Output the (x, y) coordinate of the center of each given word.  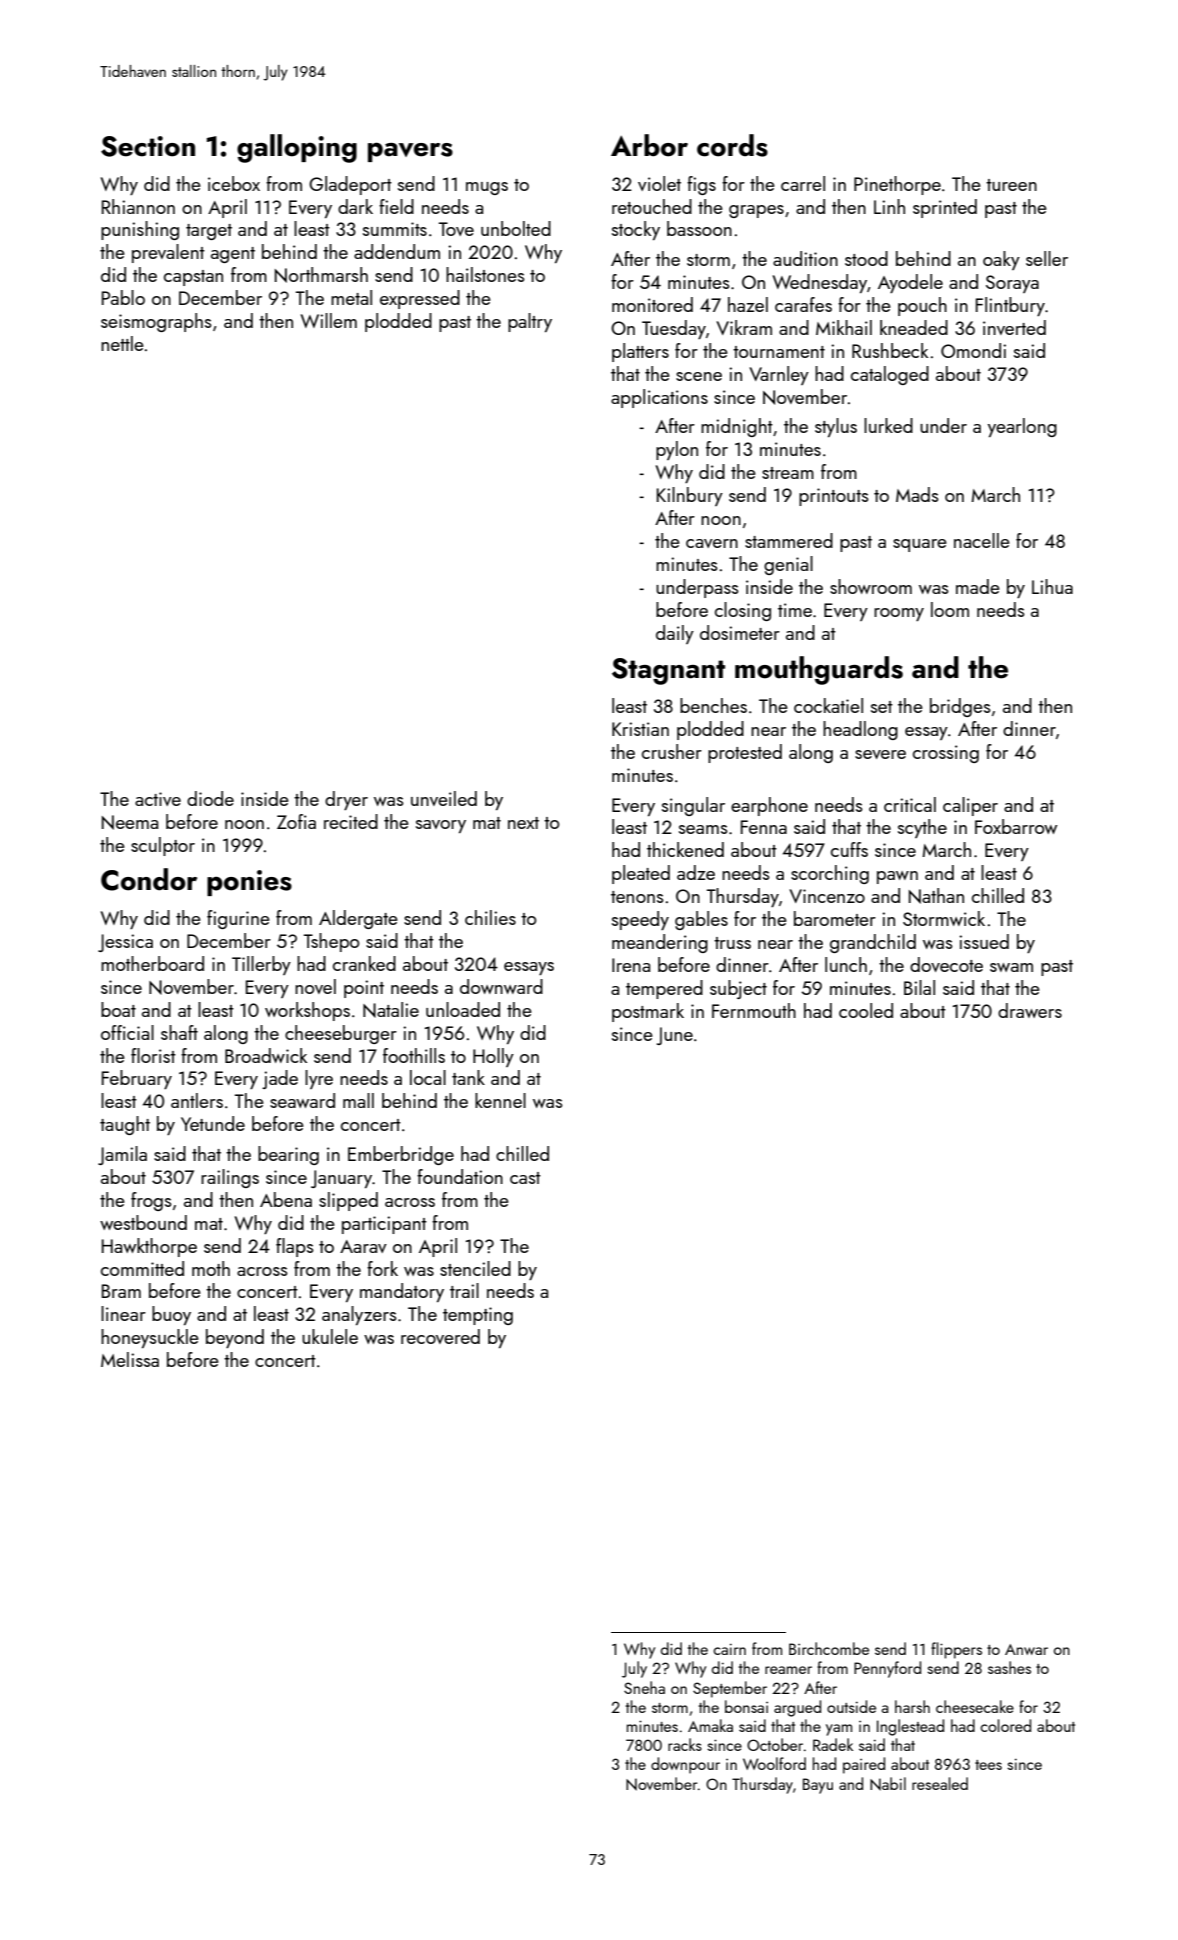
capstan (193, 278)
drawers (1030, 1010)
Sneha (644, 1687)
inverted (1014, 327)
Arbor (649, 145)
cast (525, 1178)
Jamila (122, 1155)
